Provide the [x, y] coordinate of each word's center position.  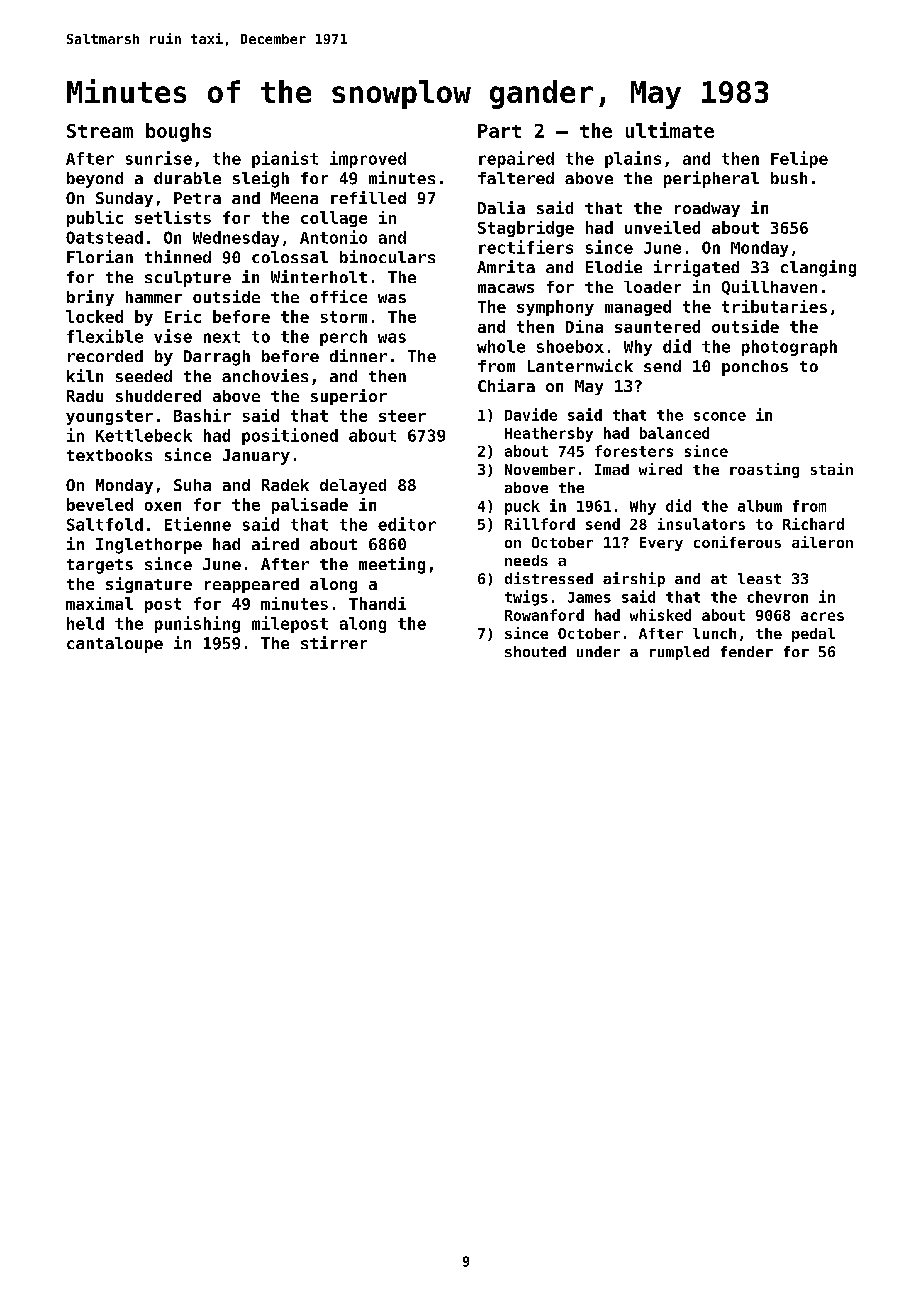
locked [94, 316]
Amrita [506, 266]
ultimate [670, 130]
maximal [99, 603]
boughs [178, 132]
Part [499, 131]
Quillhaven [769, 287]
